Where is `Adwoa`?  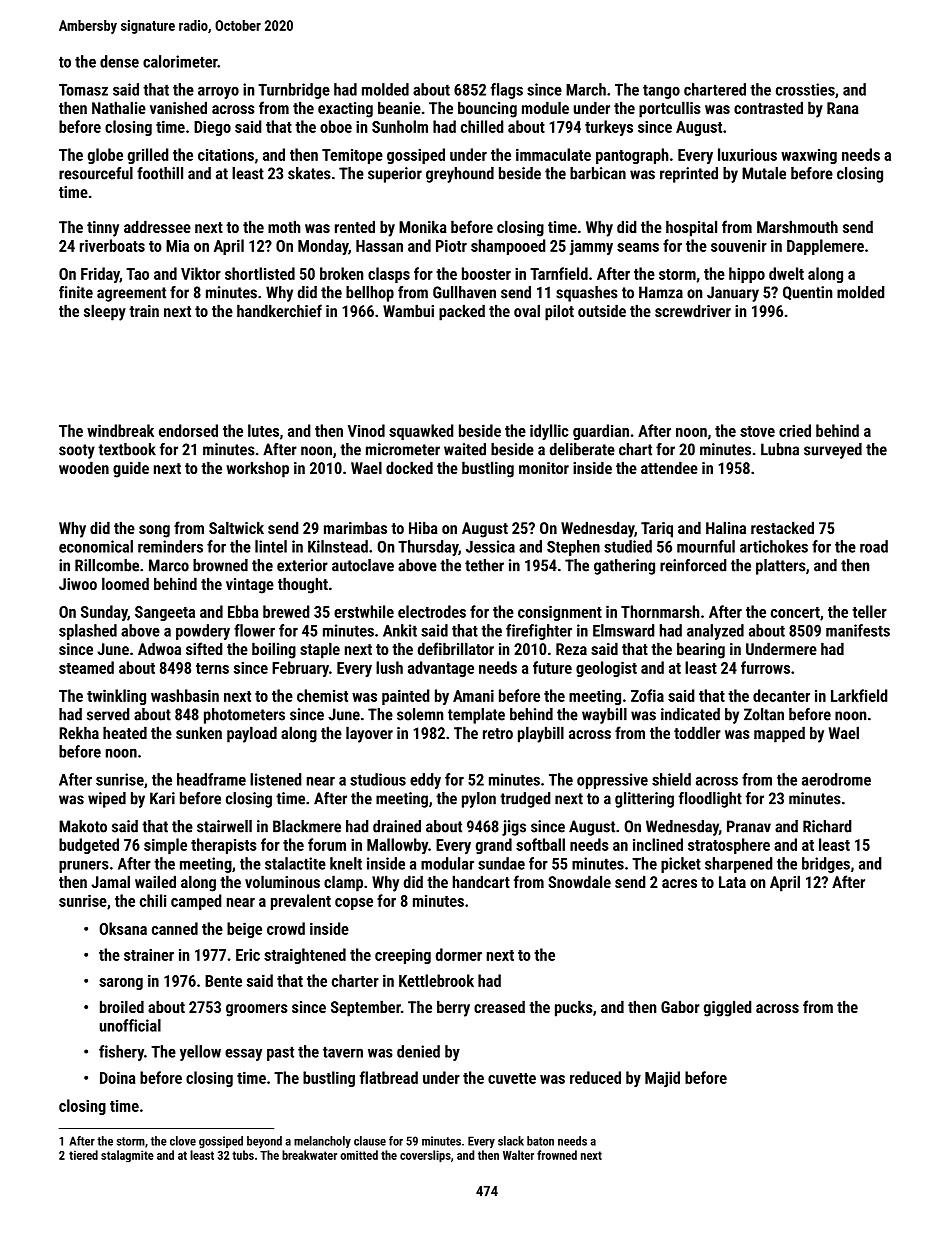
Adwoa is located at coordinates (159, 648).
